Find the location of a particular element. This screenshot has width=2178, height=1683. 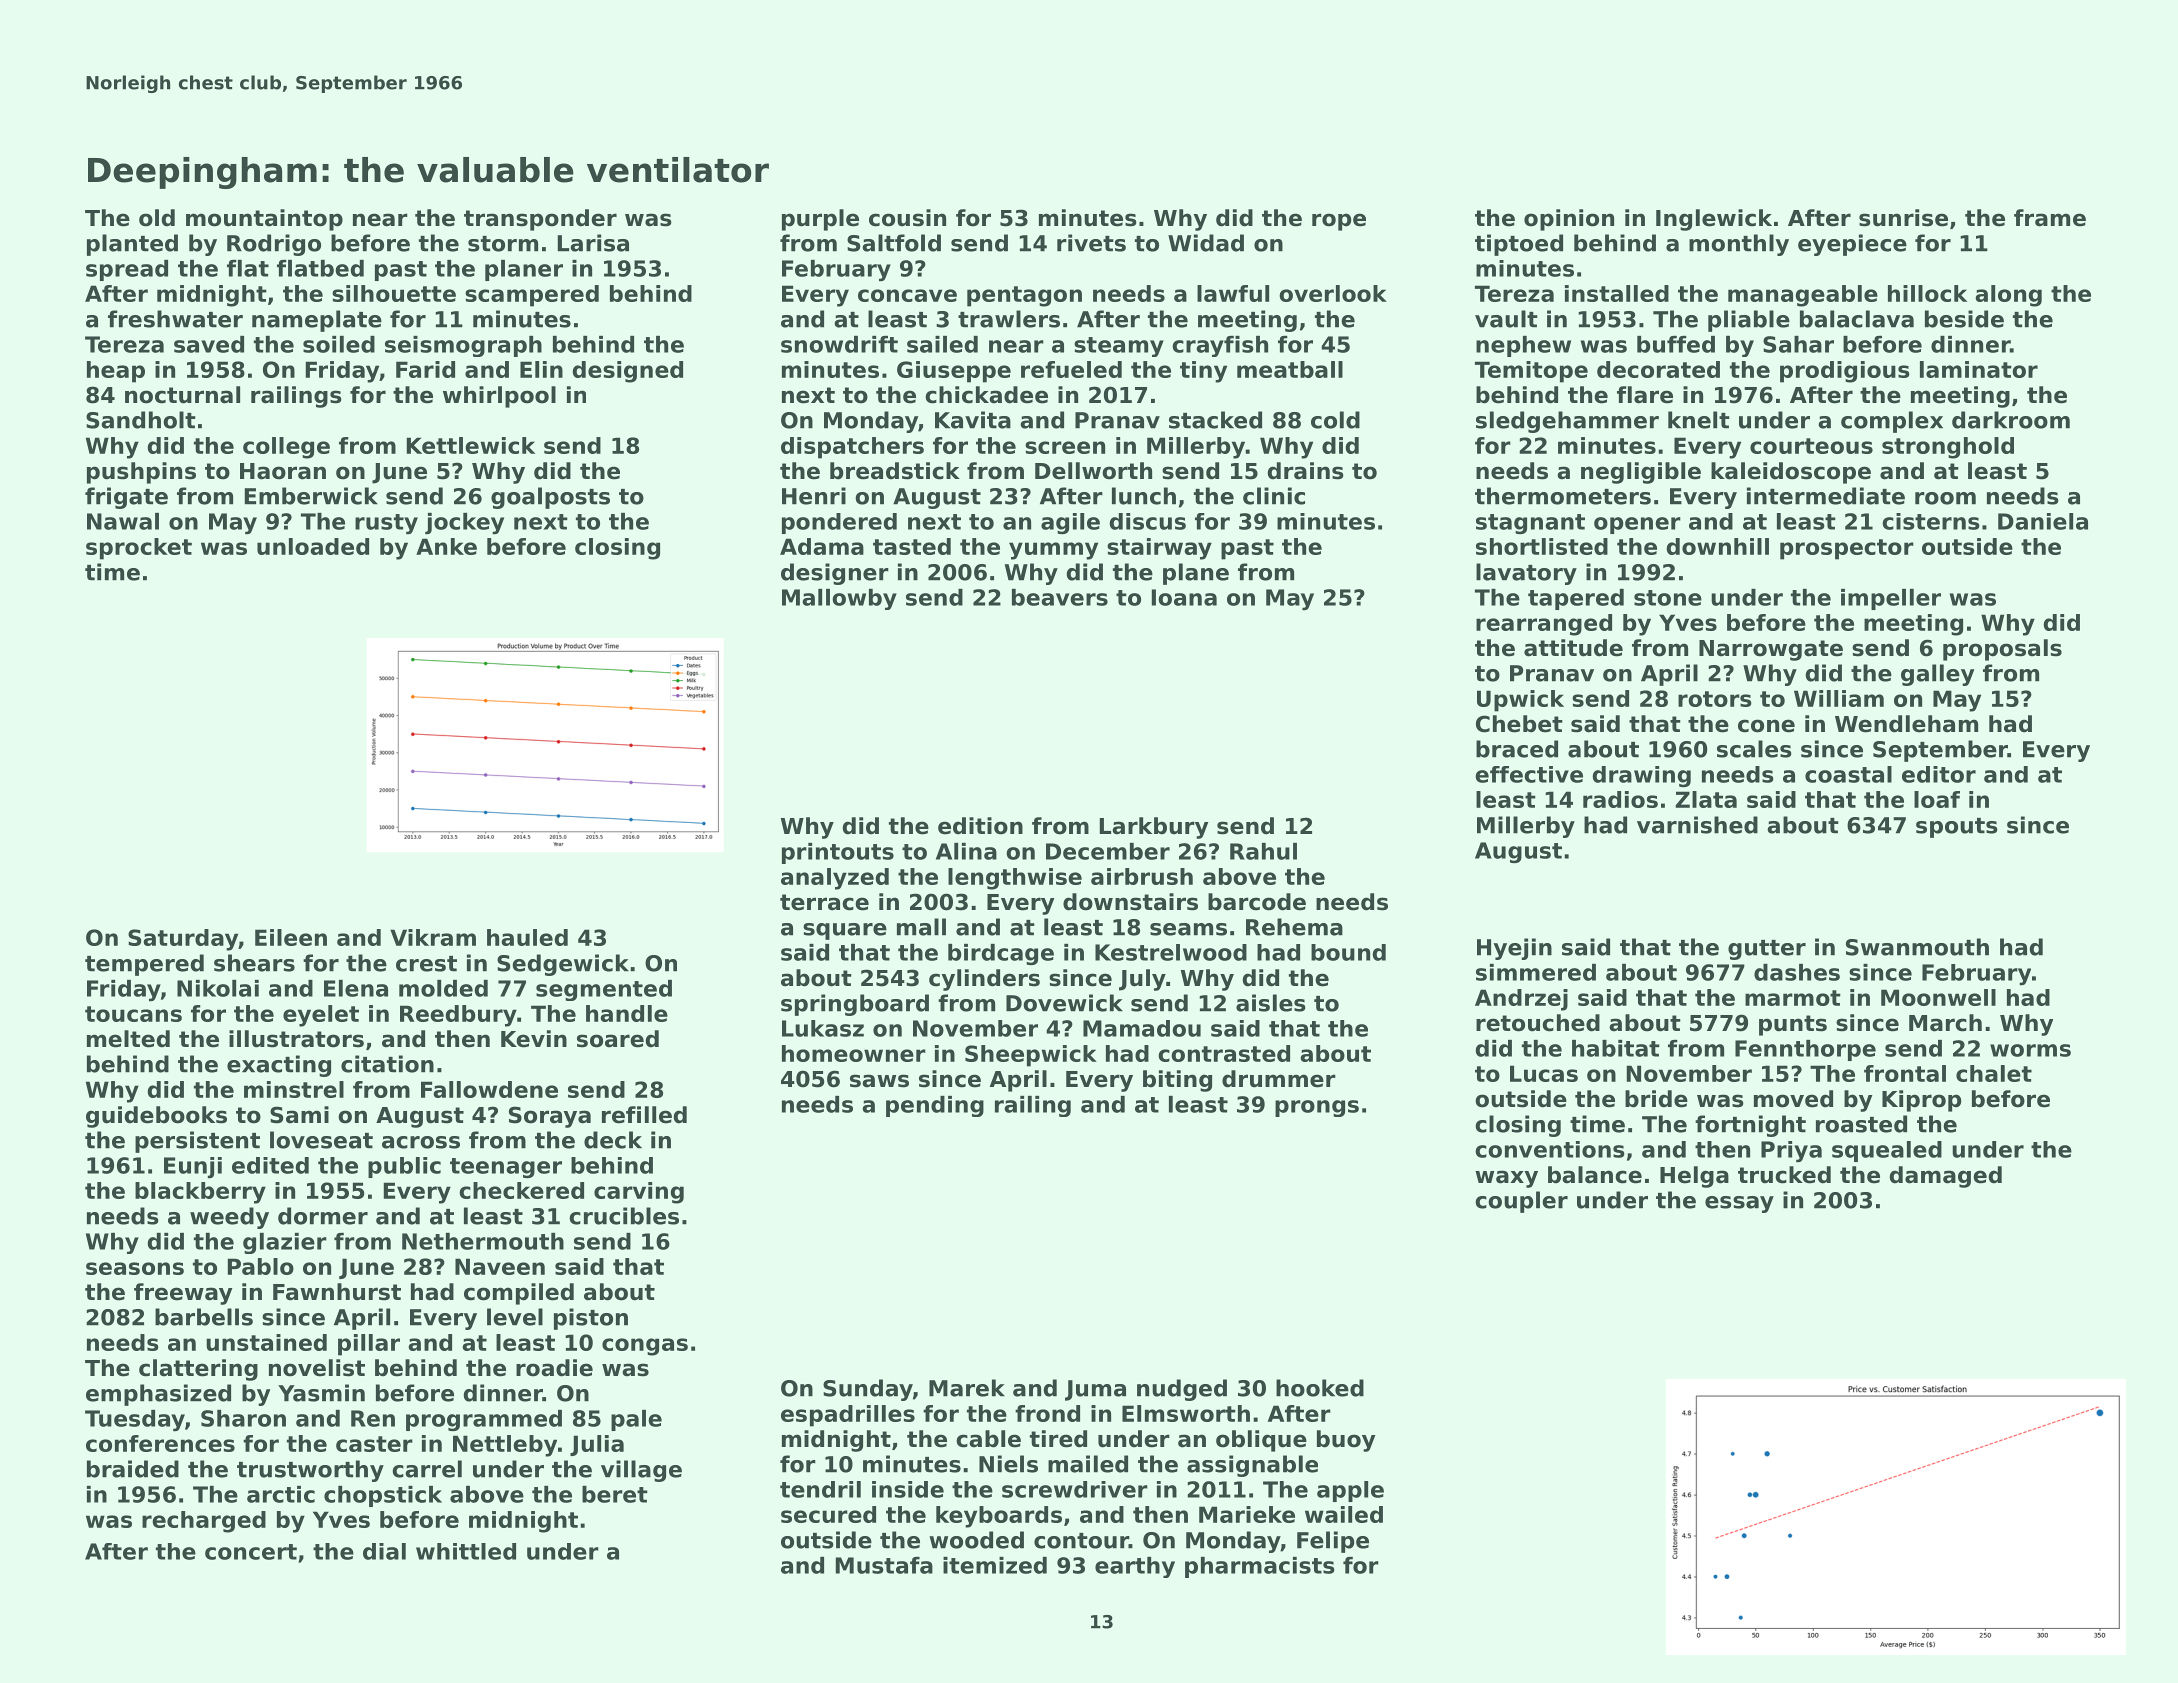

meatball is located at coordinates (1290, 369).
